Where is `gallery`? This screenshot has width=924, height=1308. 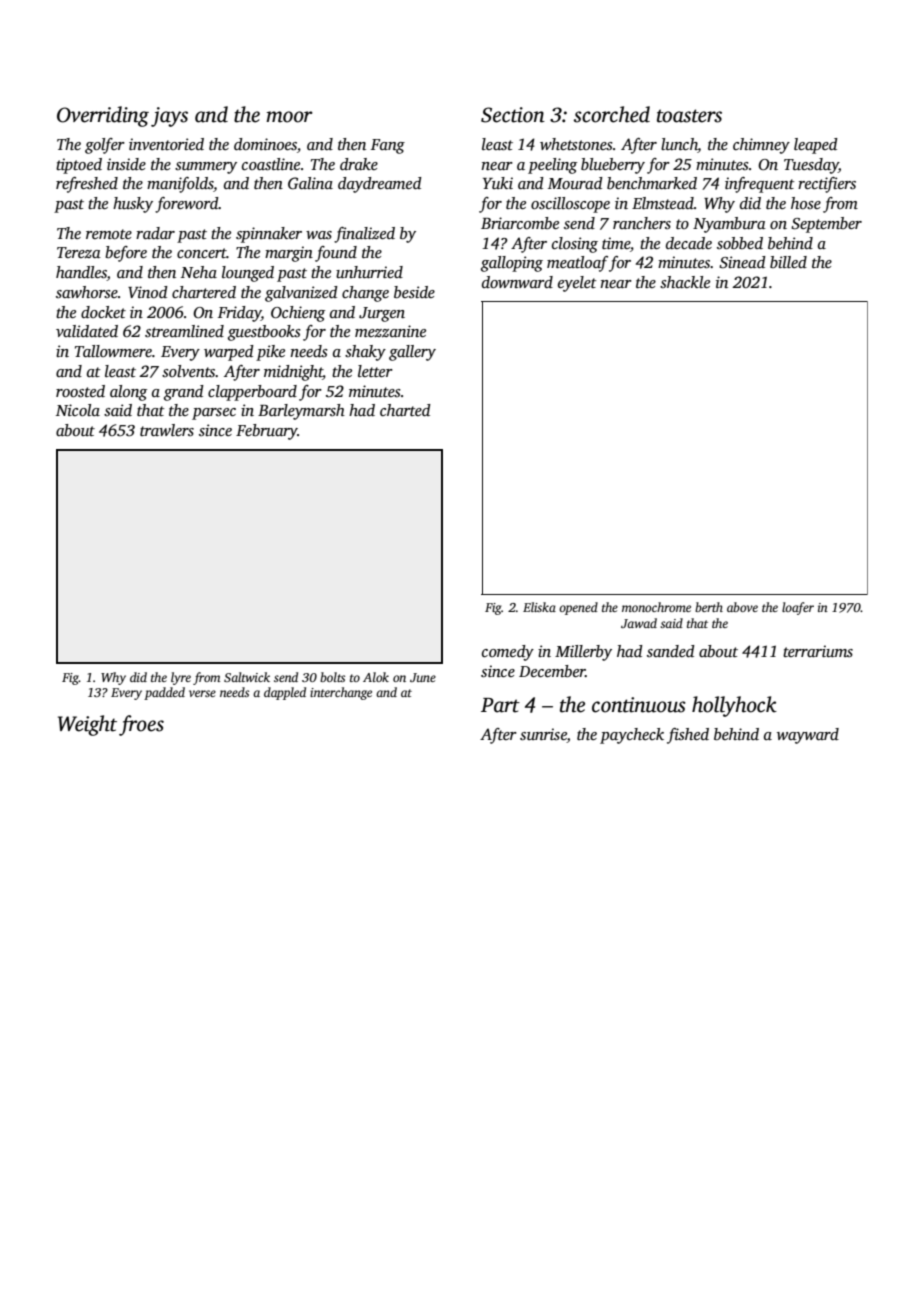 gallery is located at coordinates (412, 353).
